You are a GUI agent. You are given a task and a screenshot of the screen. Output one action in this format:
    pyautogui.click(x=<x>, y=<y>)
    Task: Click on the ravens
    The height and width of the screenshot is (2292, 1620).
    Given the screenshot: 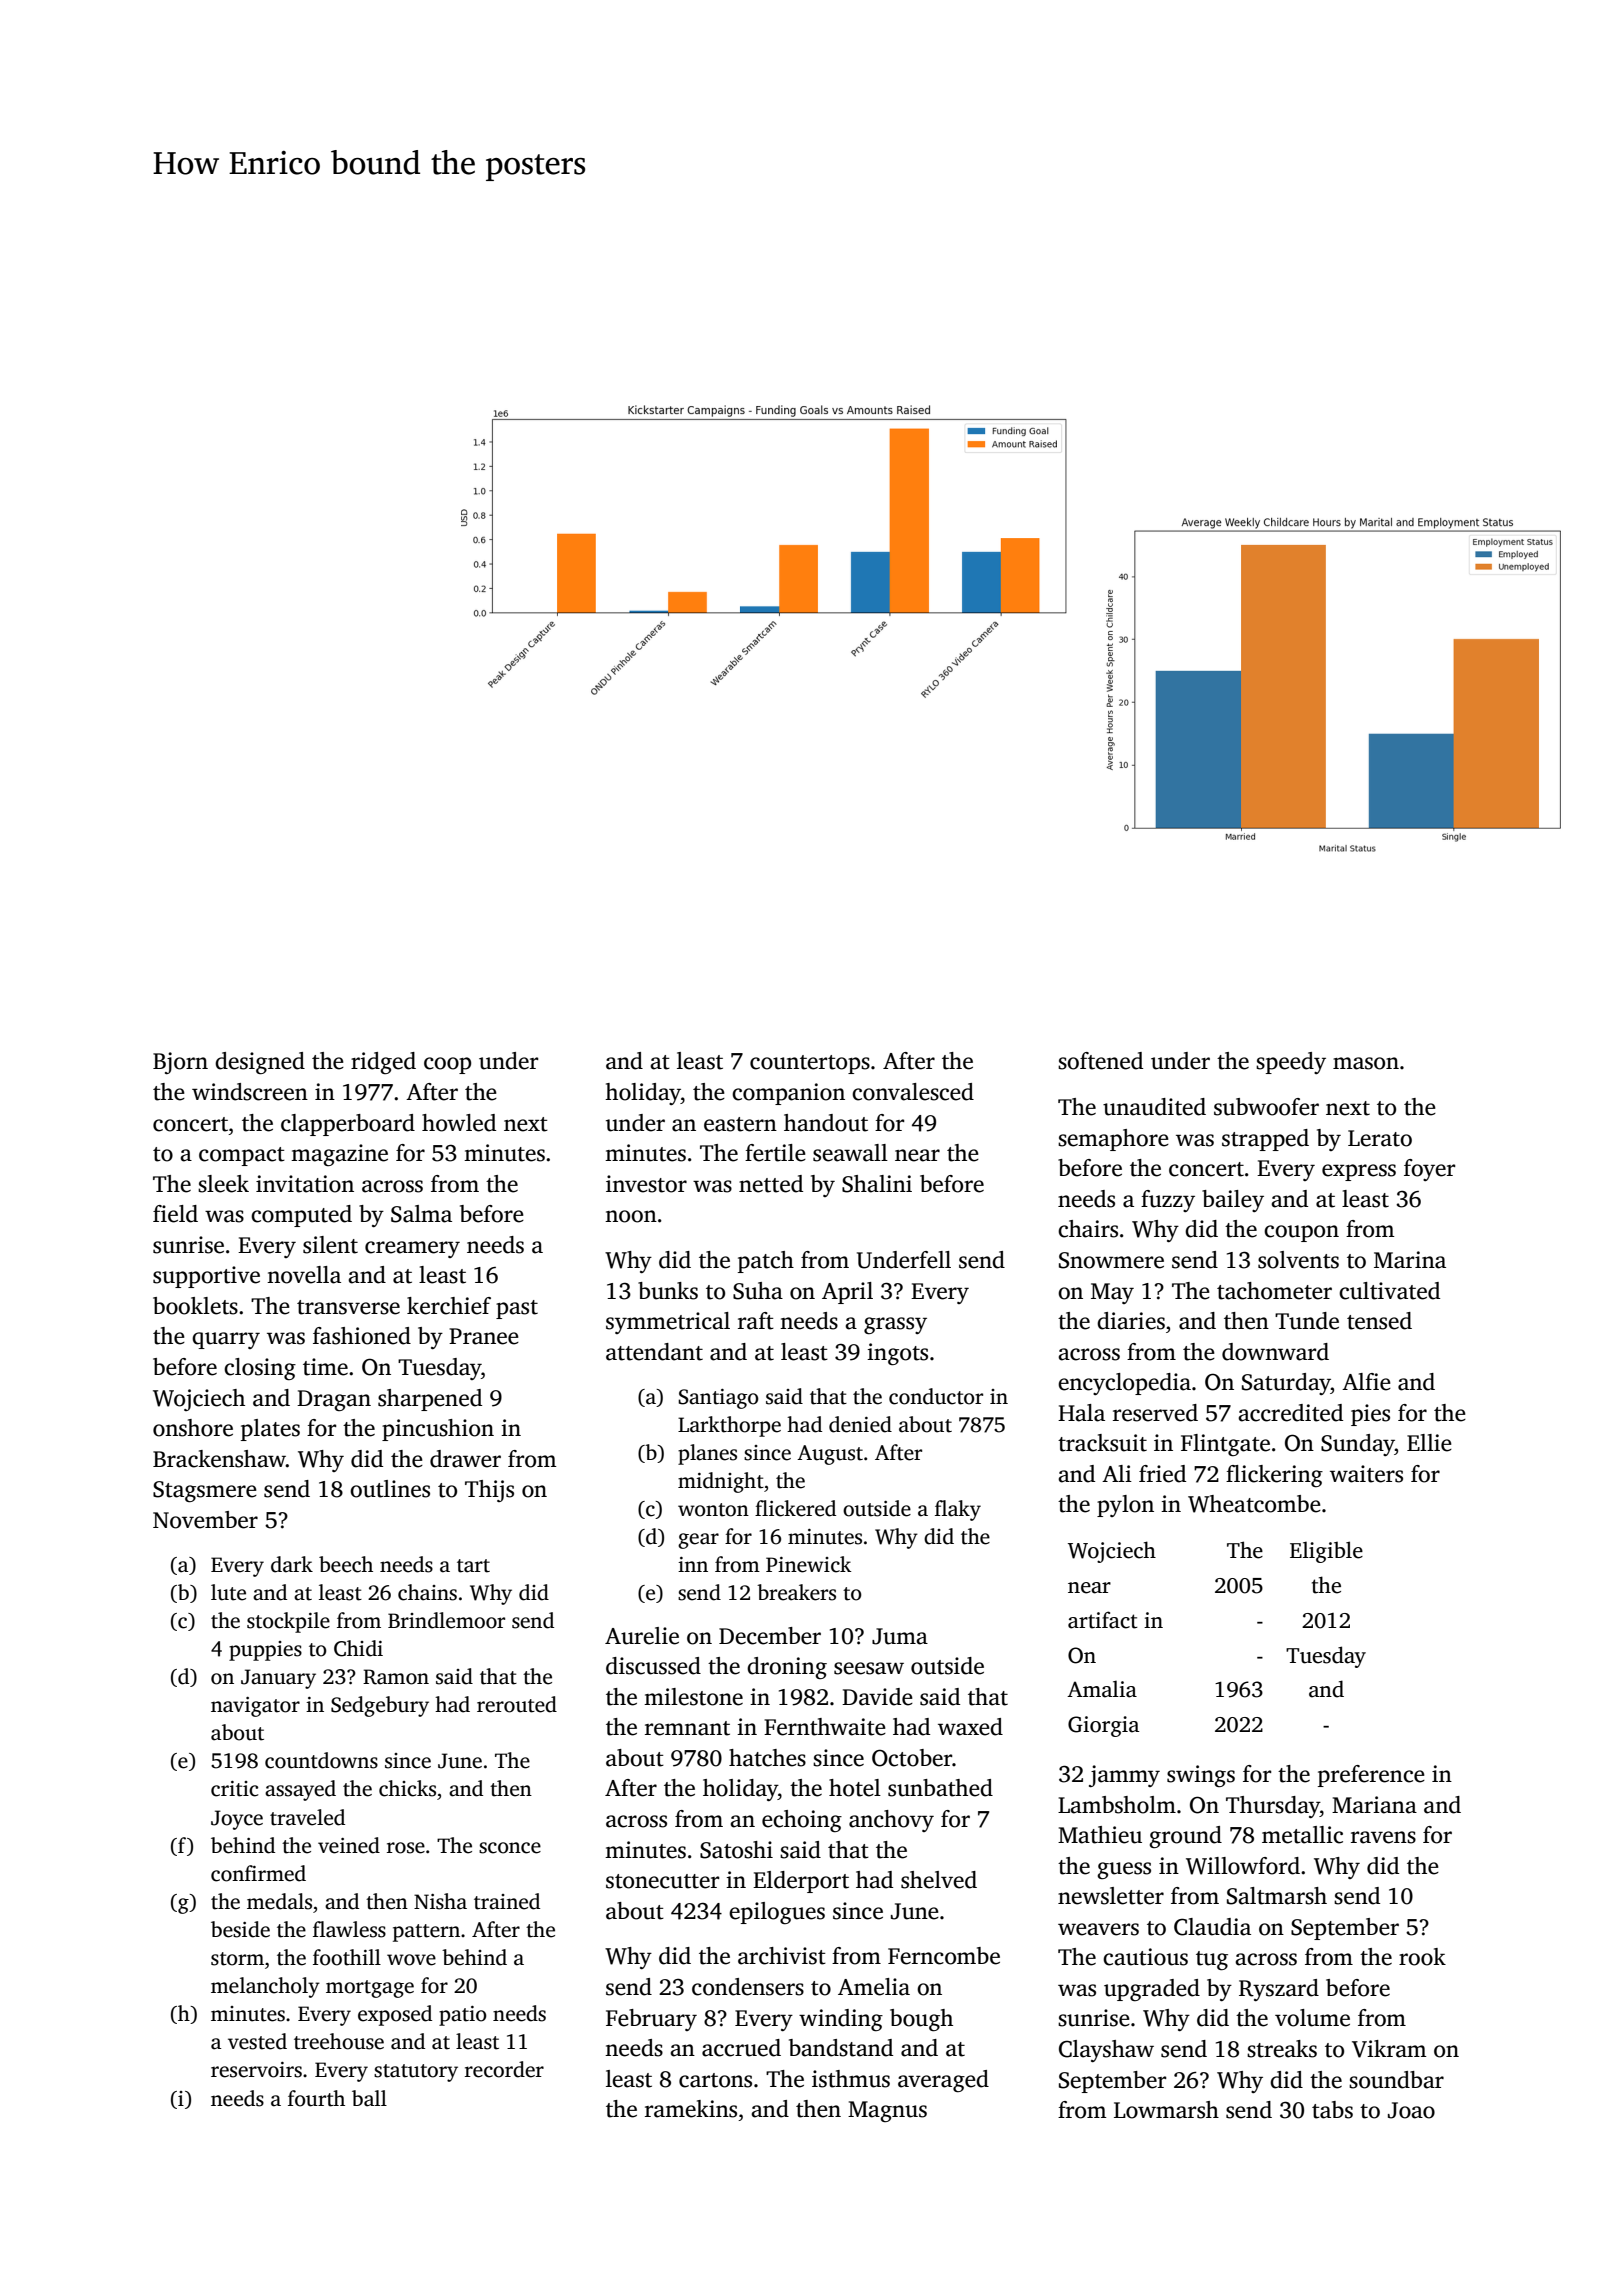 What is the action you would take?
    pyautogui.click(x=1383, y=1837)
